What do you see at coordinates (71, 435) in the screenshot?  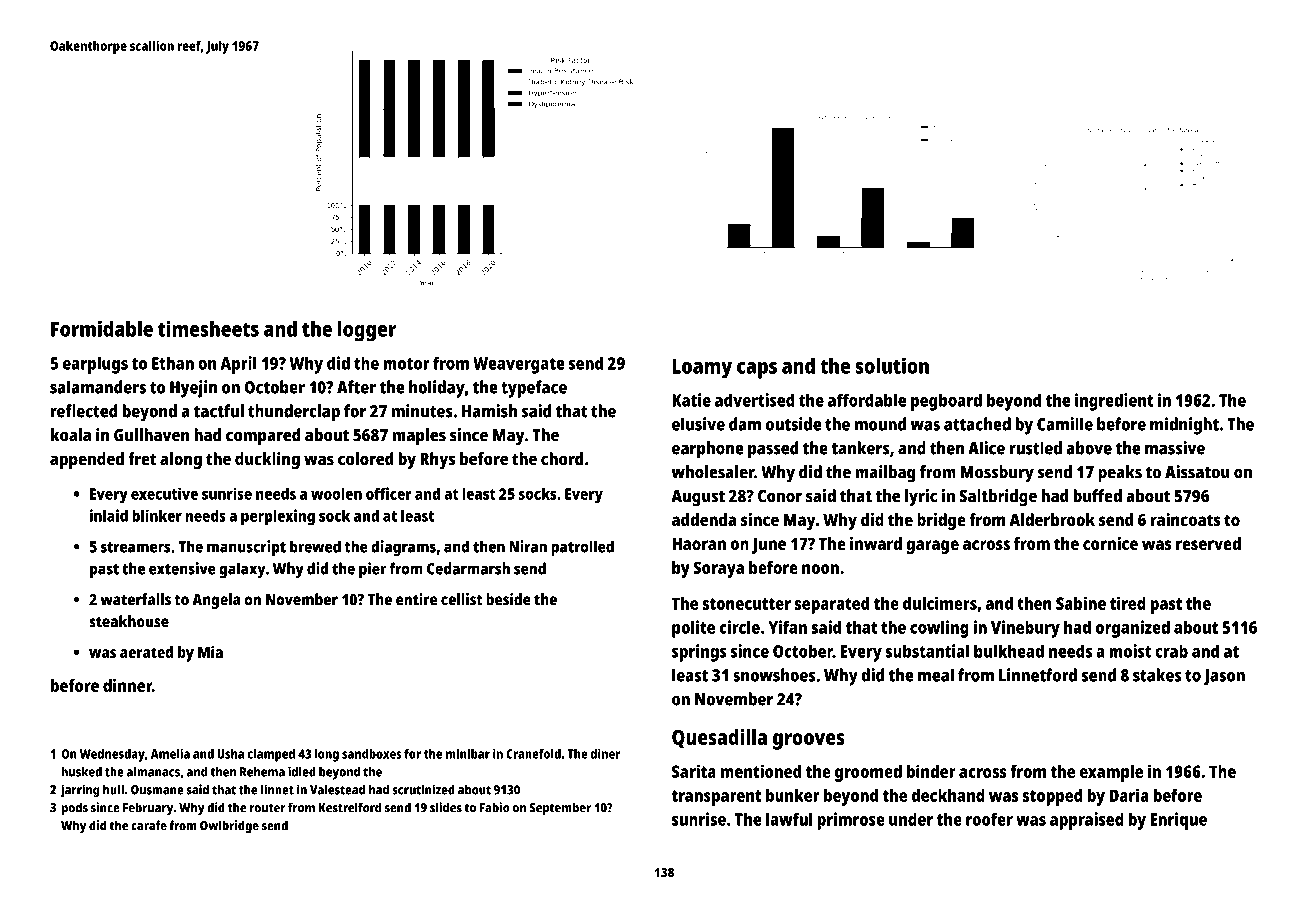 I see `koala` at bounding box center [71, 435].
